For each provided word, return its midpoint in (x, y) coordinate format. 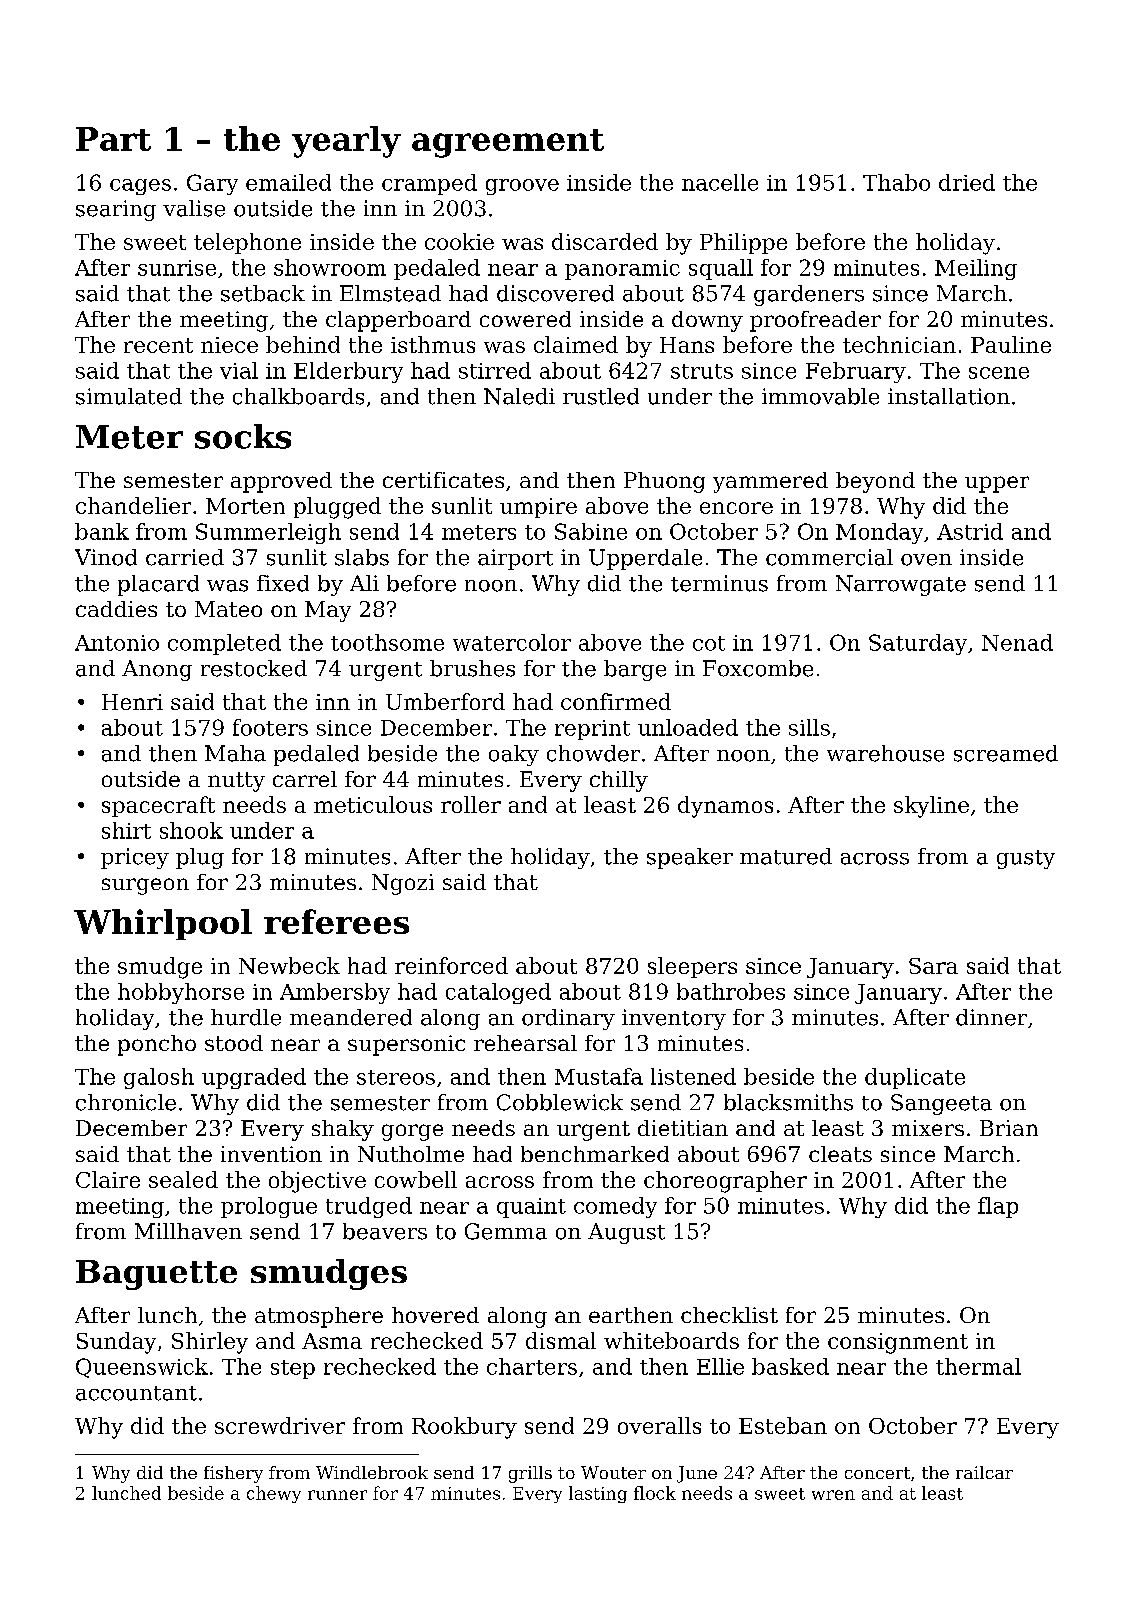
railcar (984, 1472)
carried (185, 557)
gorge (412, 1132)
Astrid (970, 531)
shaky (343, 1130)
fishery (233, 1474)
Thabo (896, 182)
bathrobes (731, 991)
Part (113, 139)
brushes (472, 668)
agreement (508, 143)
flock (655, 1493)
